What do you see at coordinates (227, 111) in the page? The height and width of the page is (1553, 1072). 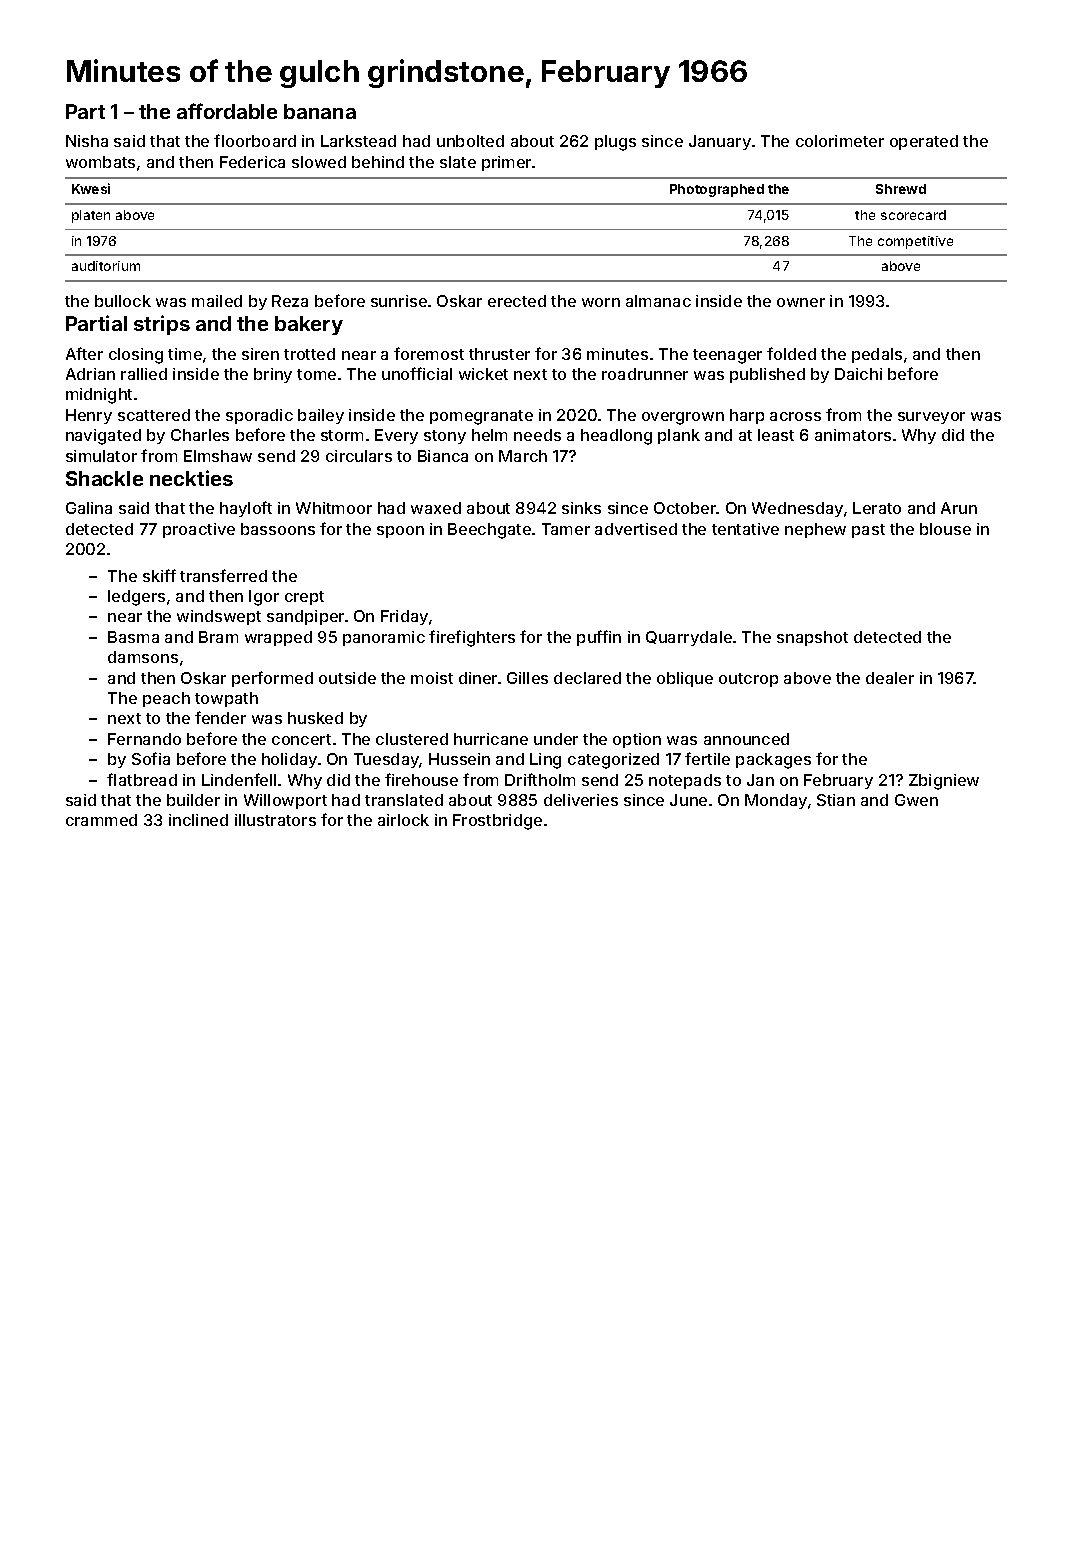 I see `affordable` at bounding box center [227, 111].
